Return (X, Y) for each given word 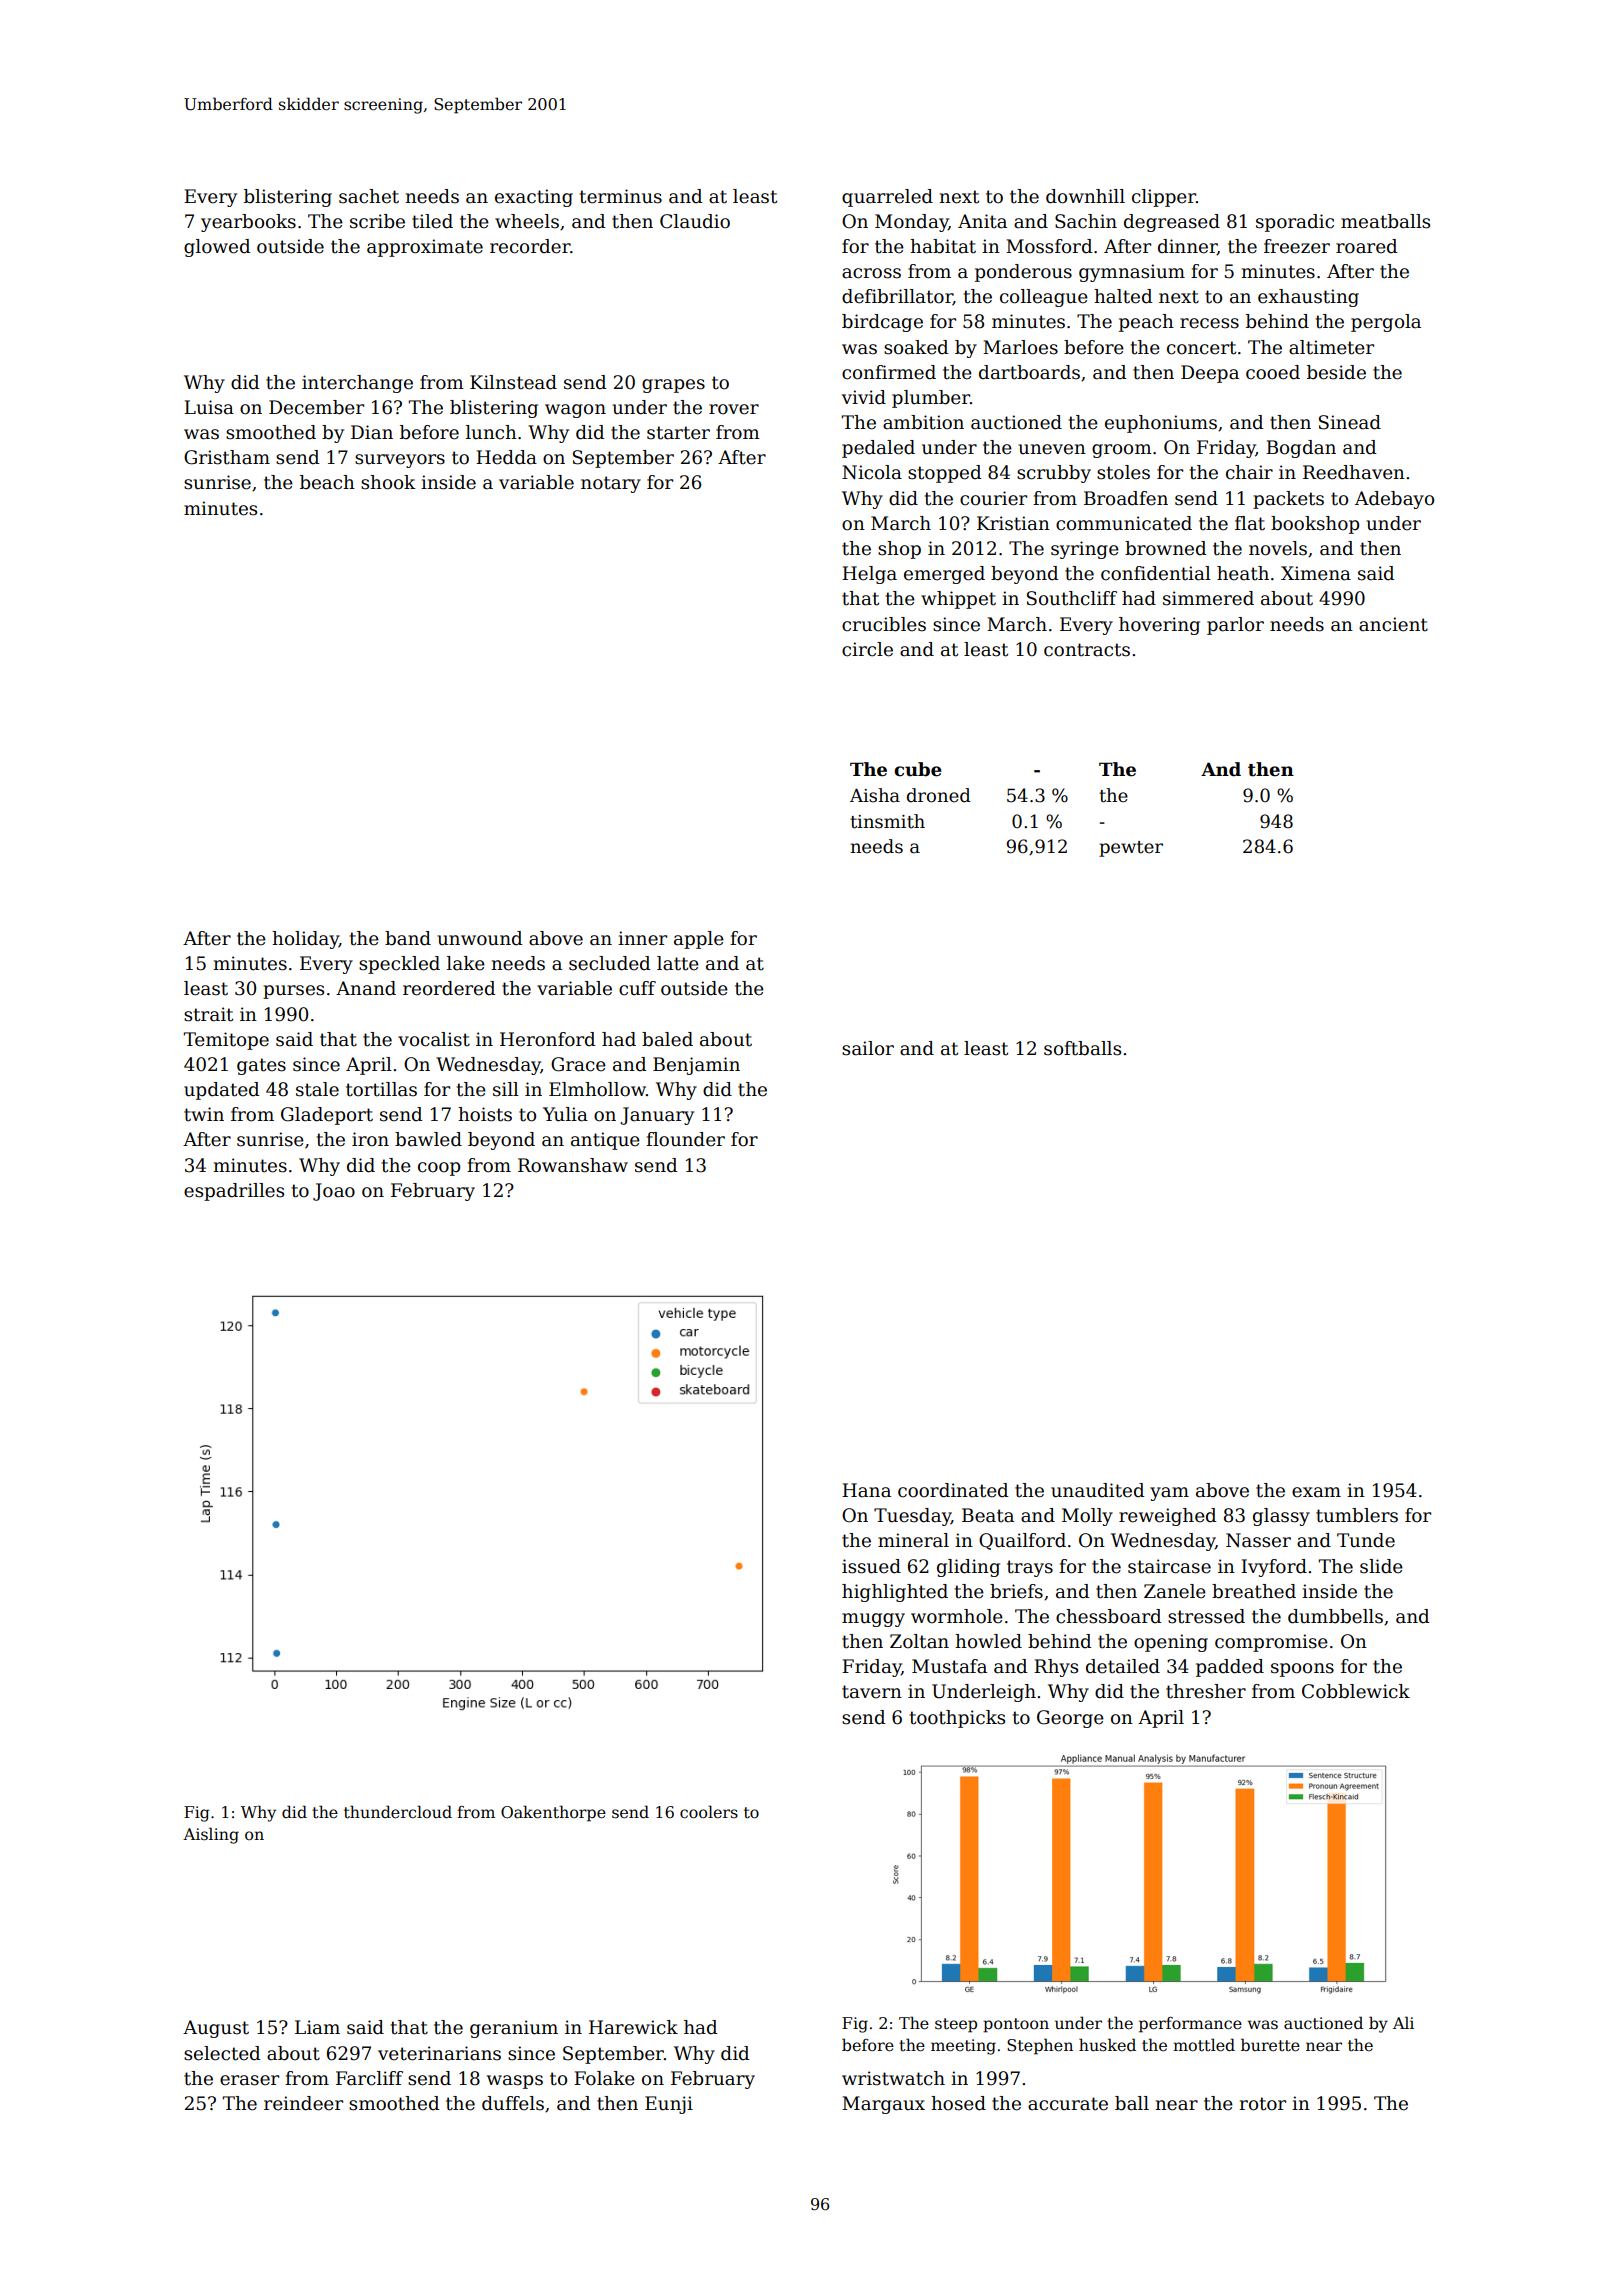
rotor (1262, 2104)
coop (439, 1169)
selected (222, 2053)
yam (1169, 1494)
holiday (305, 940)
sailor (868, 1048)
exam (1316, 1492)
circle (867, 649)
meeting (963, 2047)
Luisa (209, 407)
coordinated (953, 1490)
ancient (1393, 624)
